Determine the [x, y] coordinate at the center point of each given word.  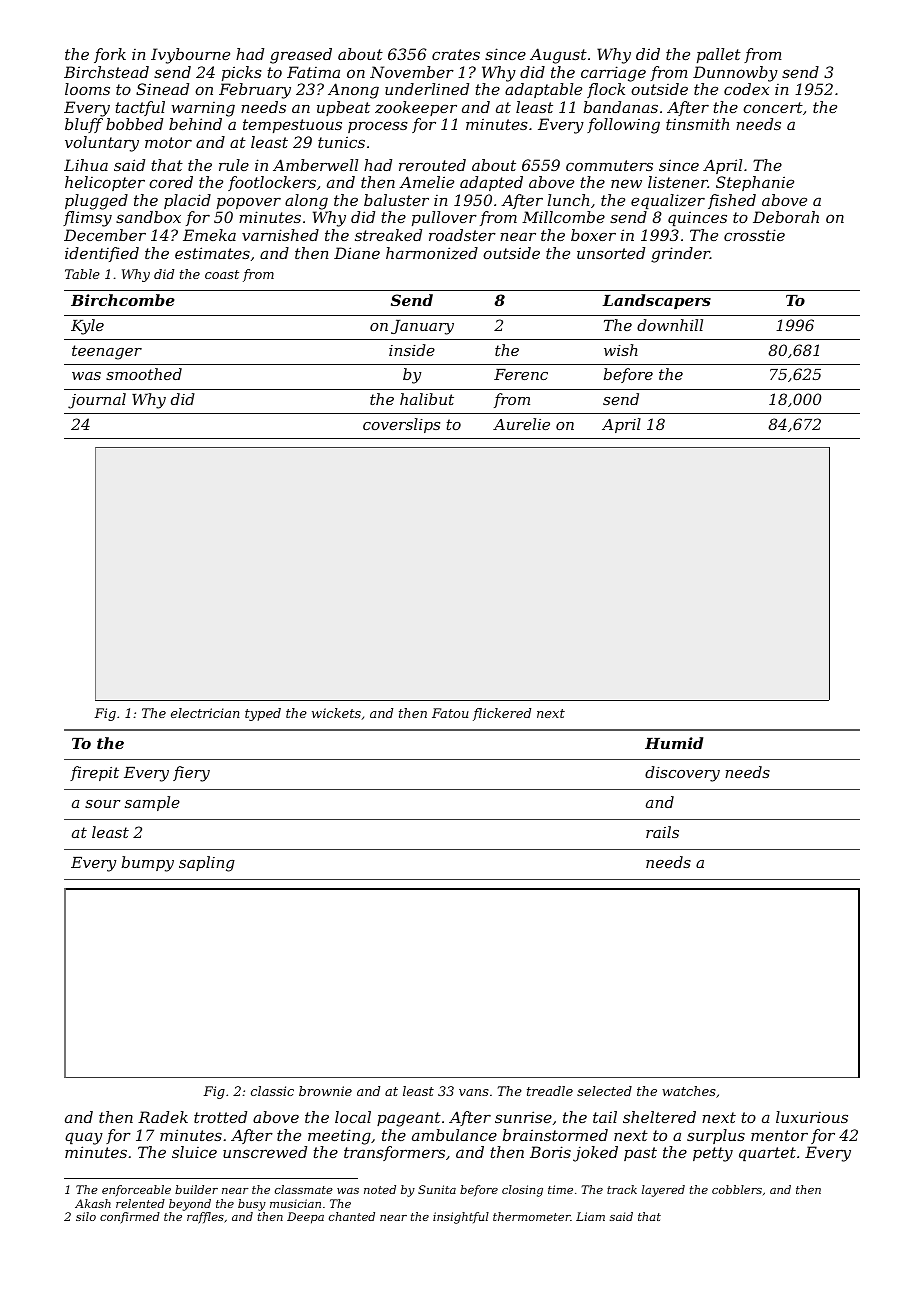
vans [474, 1092]
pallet [719, 55]
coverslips [401, 425]
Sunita [437, 1189]
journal [97, 401]
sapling [207, 864]
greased [301, 56]
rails [662, 832]
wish [621, 350]
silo [86, 1216]
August [558, 56]
